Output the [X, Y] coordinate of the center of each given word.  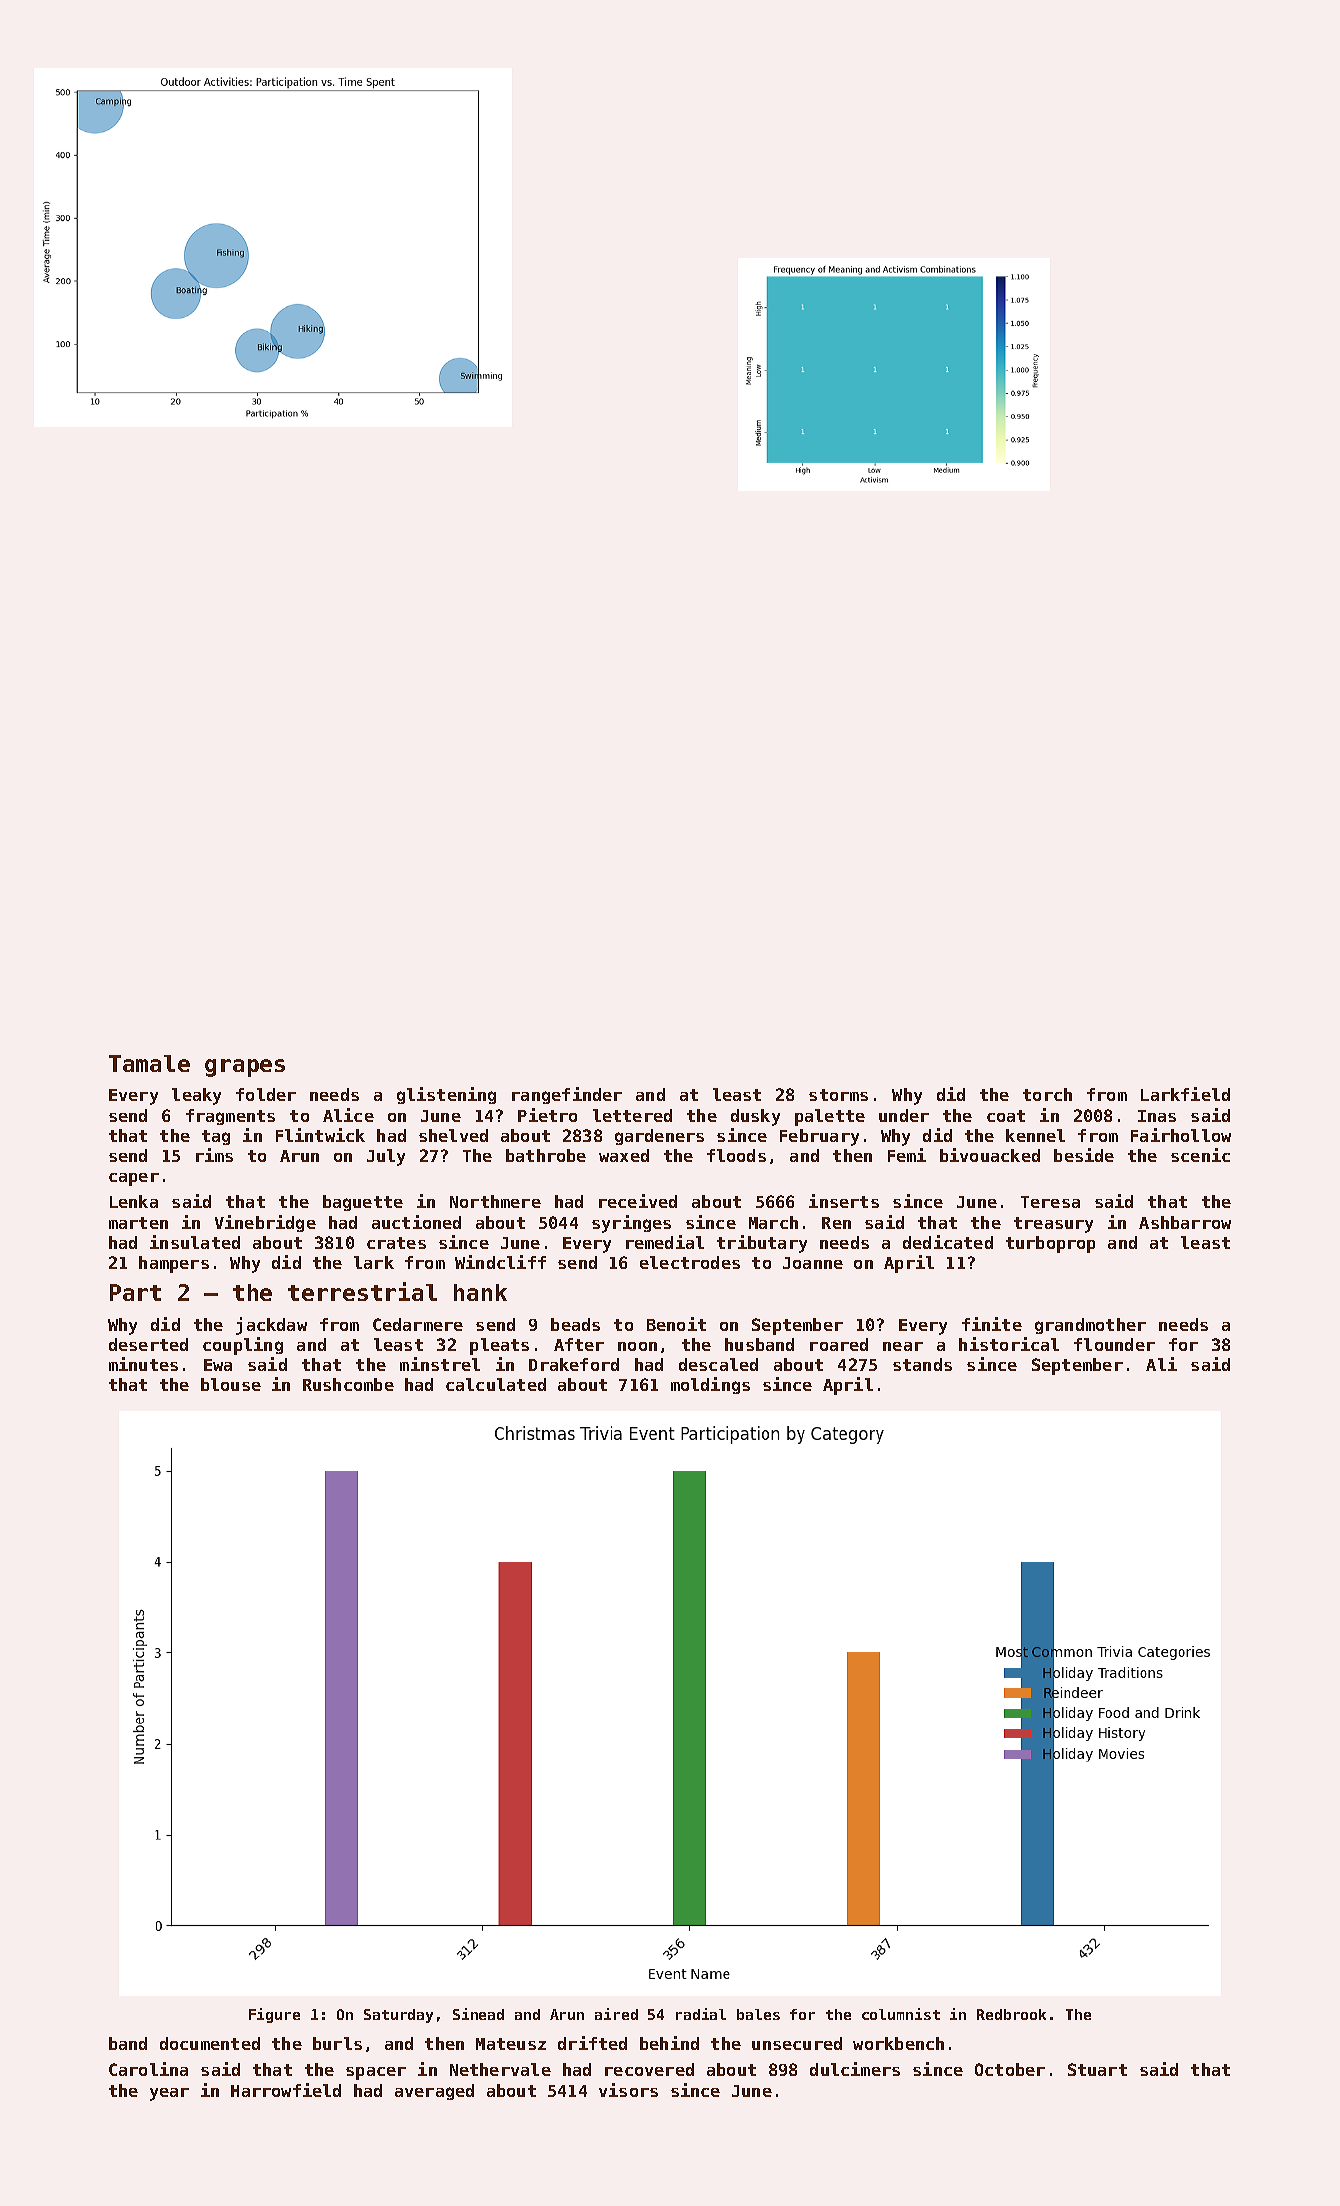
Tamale [149, 1063]
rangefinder [567, 1095]
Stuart [1097, 2069]
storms [838, 1095]
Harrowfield [286, 2090]
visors [628, 2090]
